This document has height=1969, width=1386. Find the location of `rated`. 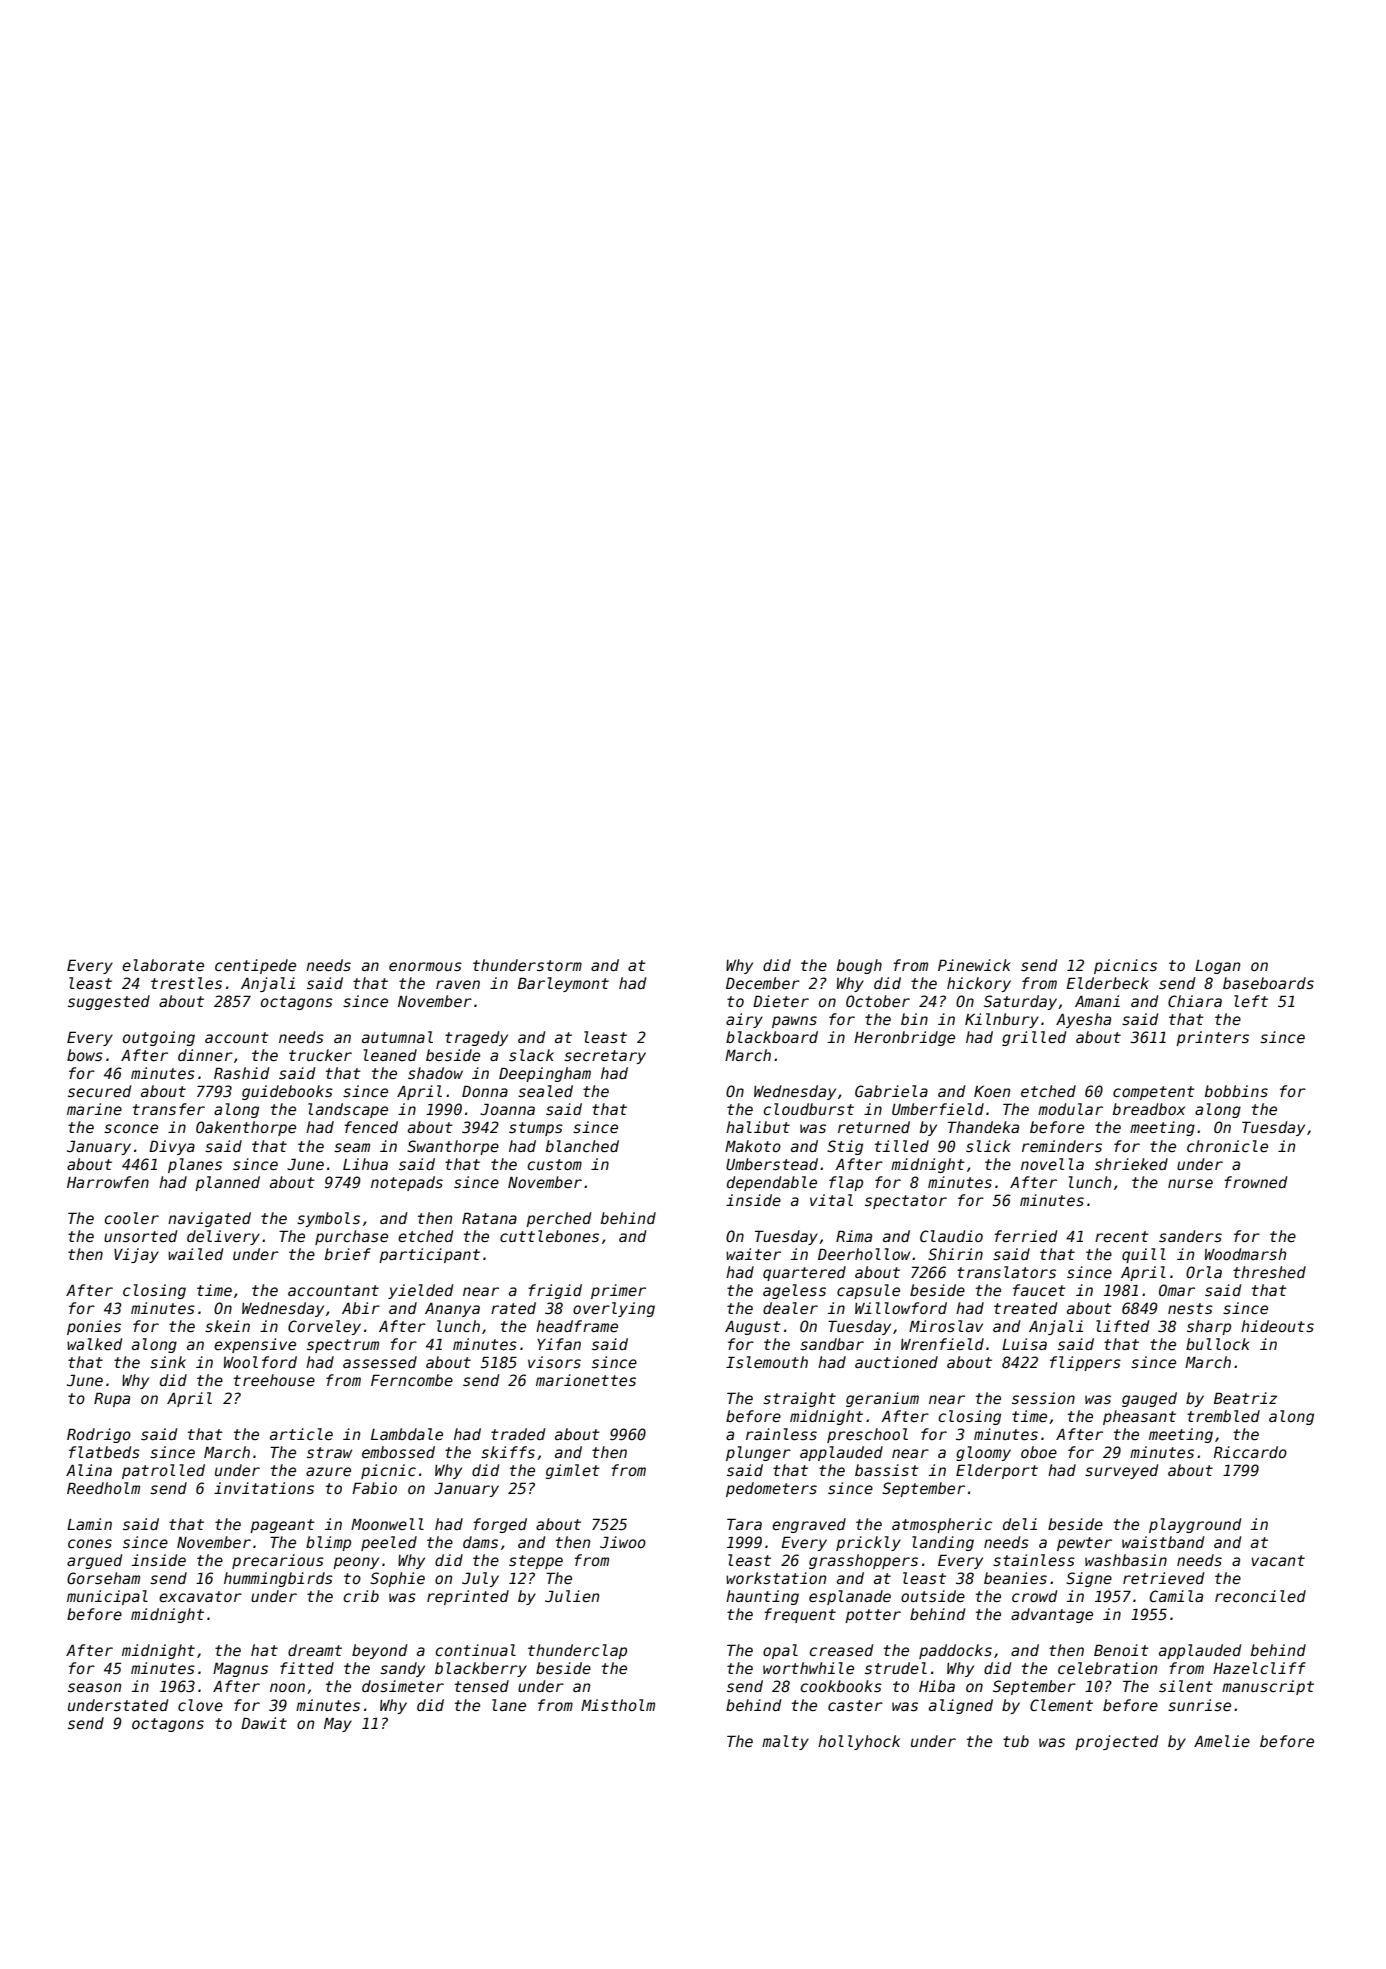

rated is located at coordinates (513, 1308).
